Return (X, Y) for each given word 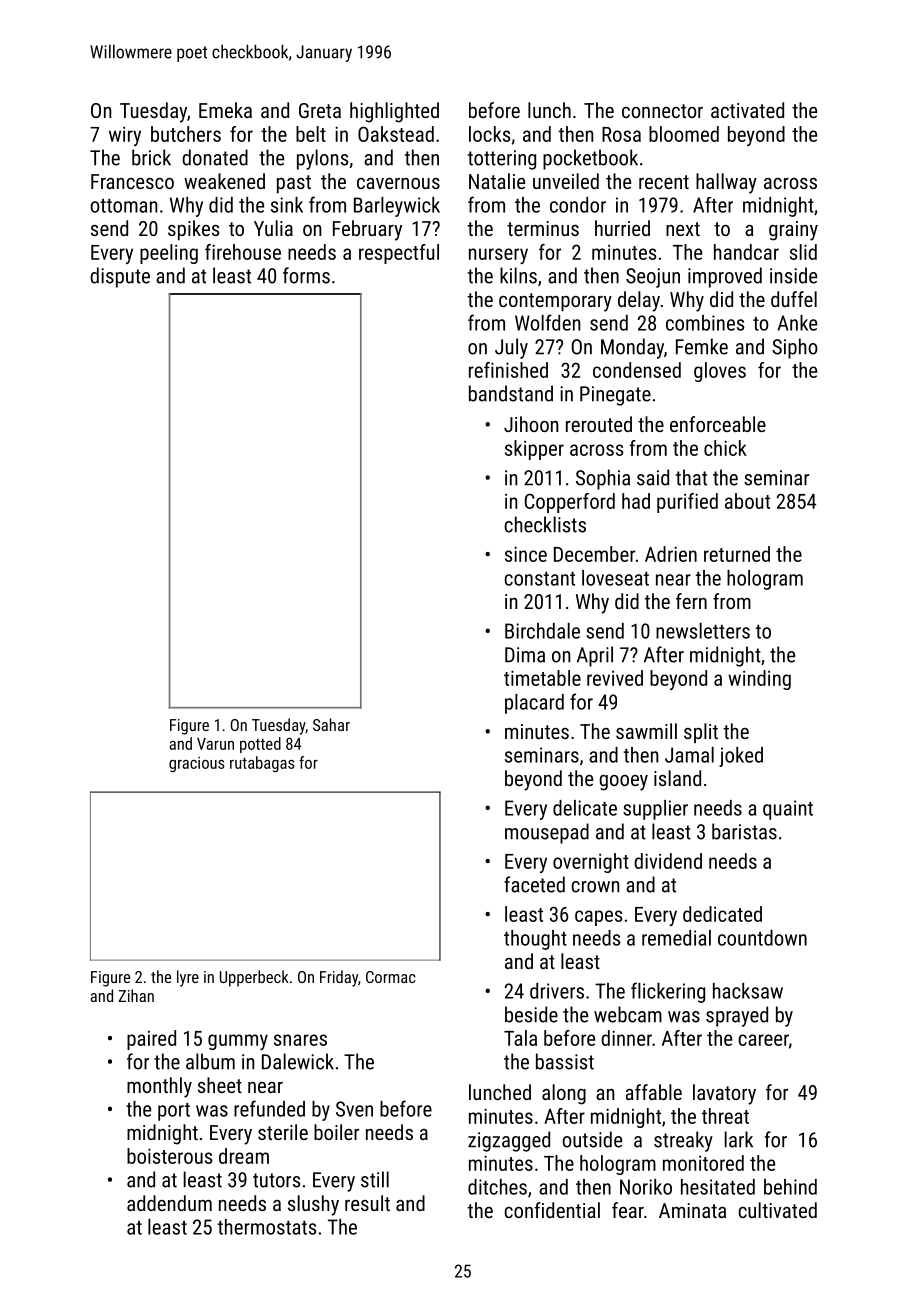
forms (306, 275)
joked (741, 757)
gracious (197, 764)
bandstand (511, 393)
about (747, 501)
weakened (224, 181)
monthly (159, 1087)
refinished (508, 370)
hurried (622, 228)
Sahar (331, 724)
